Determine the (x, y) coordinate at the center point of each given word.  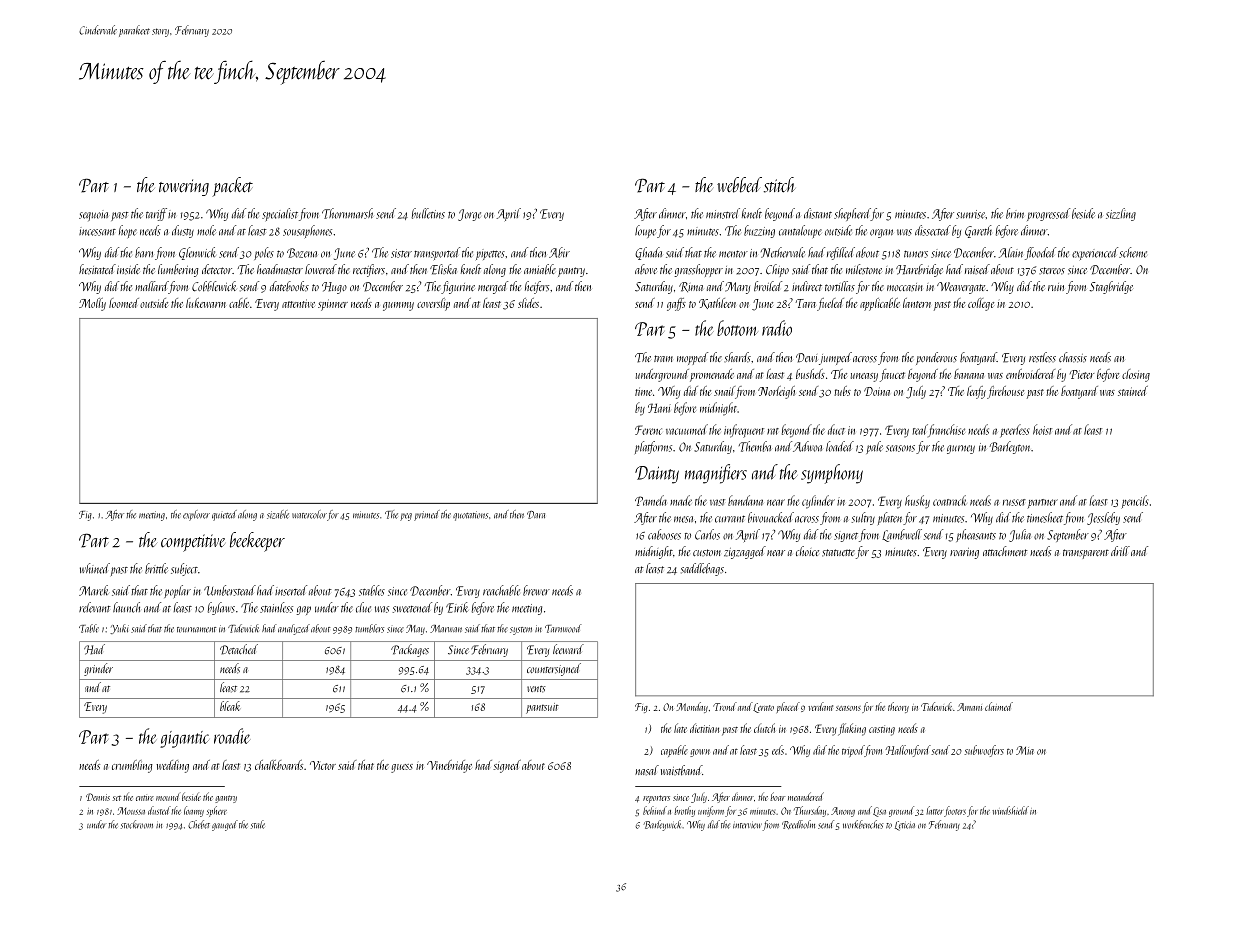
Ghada (648, 253)
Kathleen (717, 303)
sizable (278, 514)
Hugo (334, 288)
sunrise (971, 214)
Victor (323, 765)
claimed (999, 706)
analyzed (294, 629)
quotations (470, 516)
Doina (877, 391)
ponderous (936, 358)
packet (232, 187)
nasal (647, 770)
